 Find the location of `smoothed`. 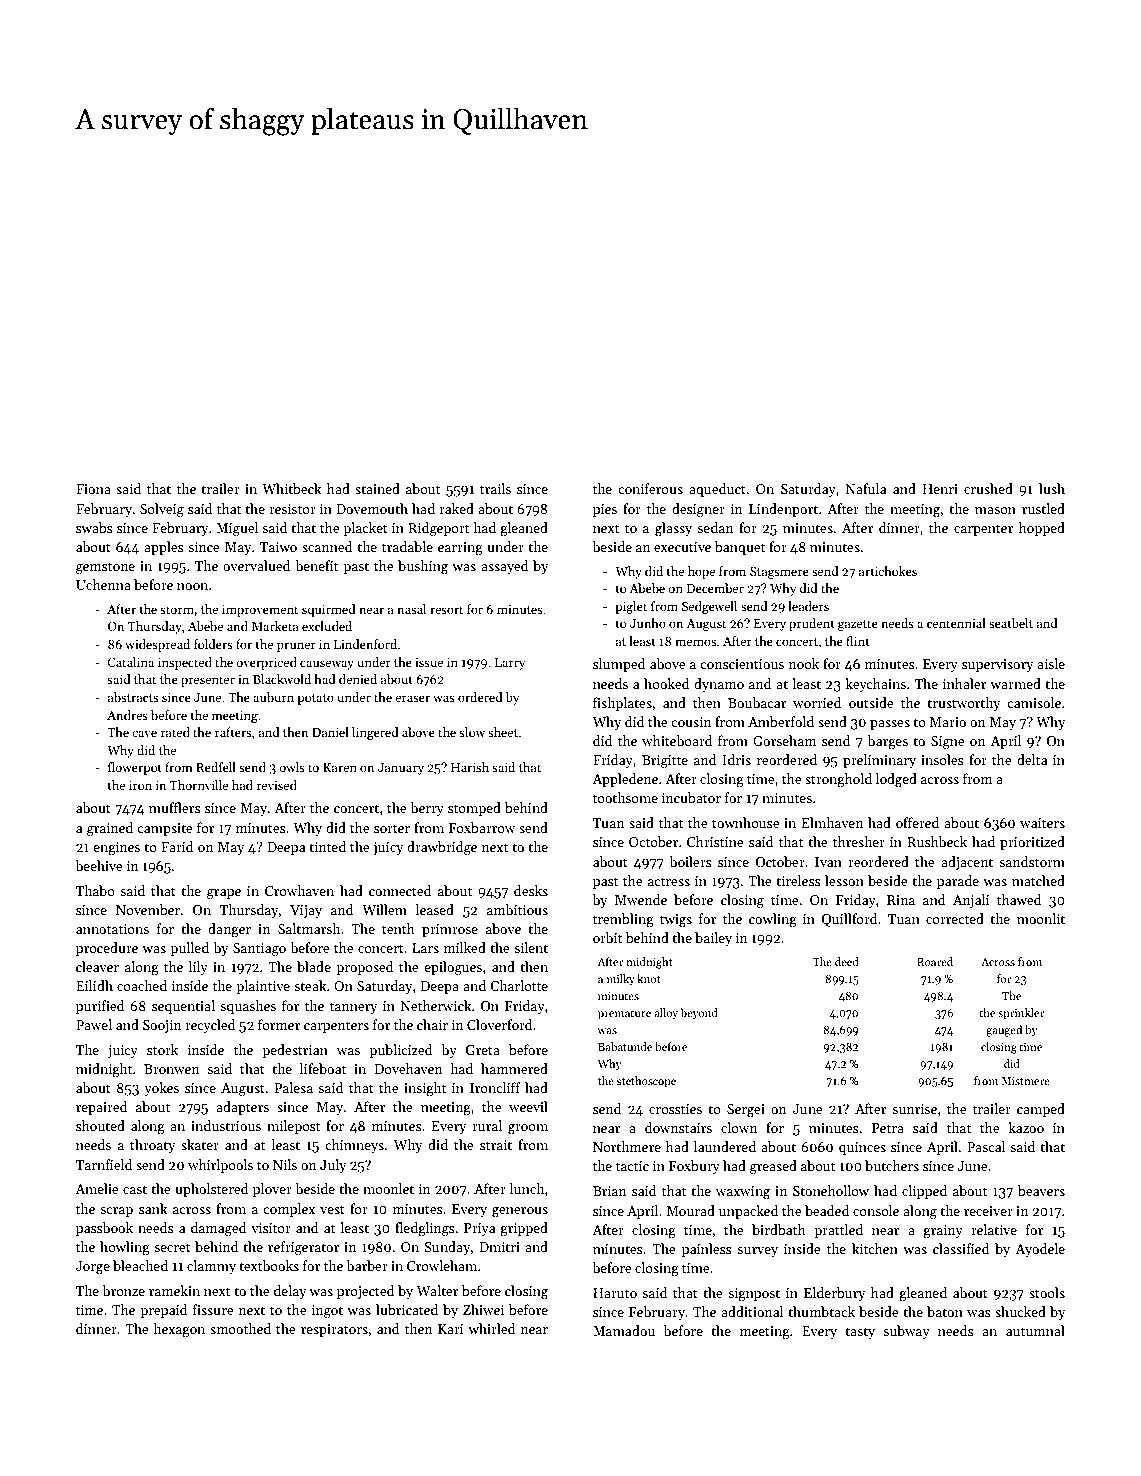

smoothed is located at coordinates (240, 1328).
